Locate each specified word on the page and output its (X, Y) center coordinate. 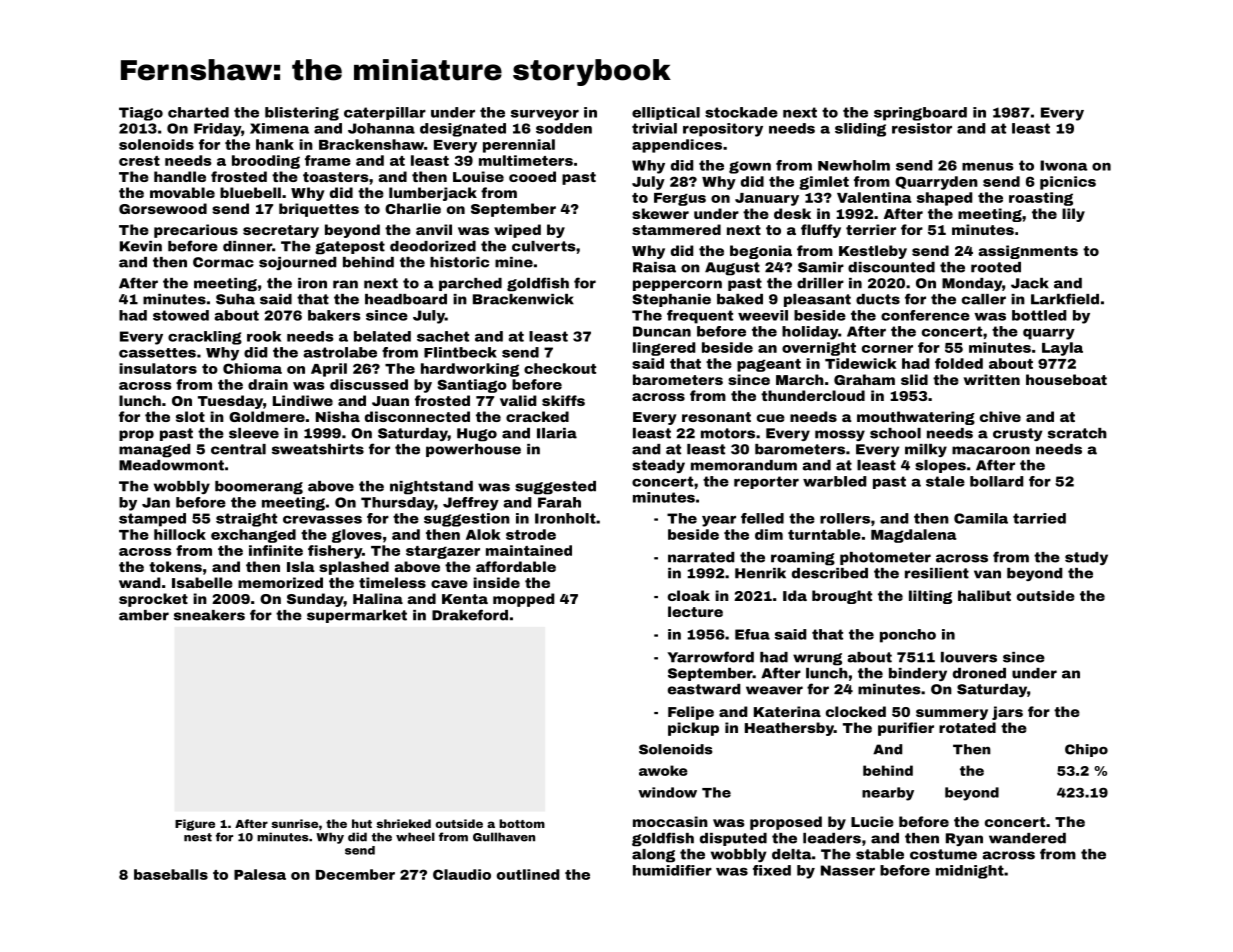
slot (190, 416)
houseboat (1066, 379)
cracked (537, 416)
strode (531, 534)
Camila (981, 518)
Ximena (279, 128)
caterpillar (385, 113)
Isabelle (202, 582)
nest (198, 837)
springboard (920, 114)
